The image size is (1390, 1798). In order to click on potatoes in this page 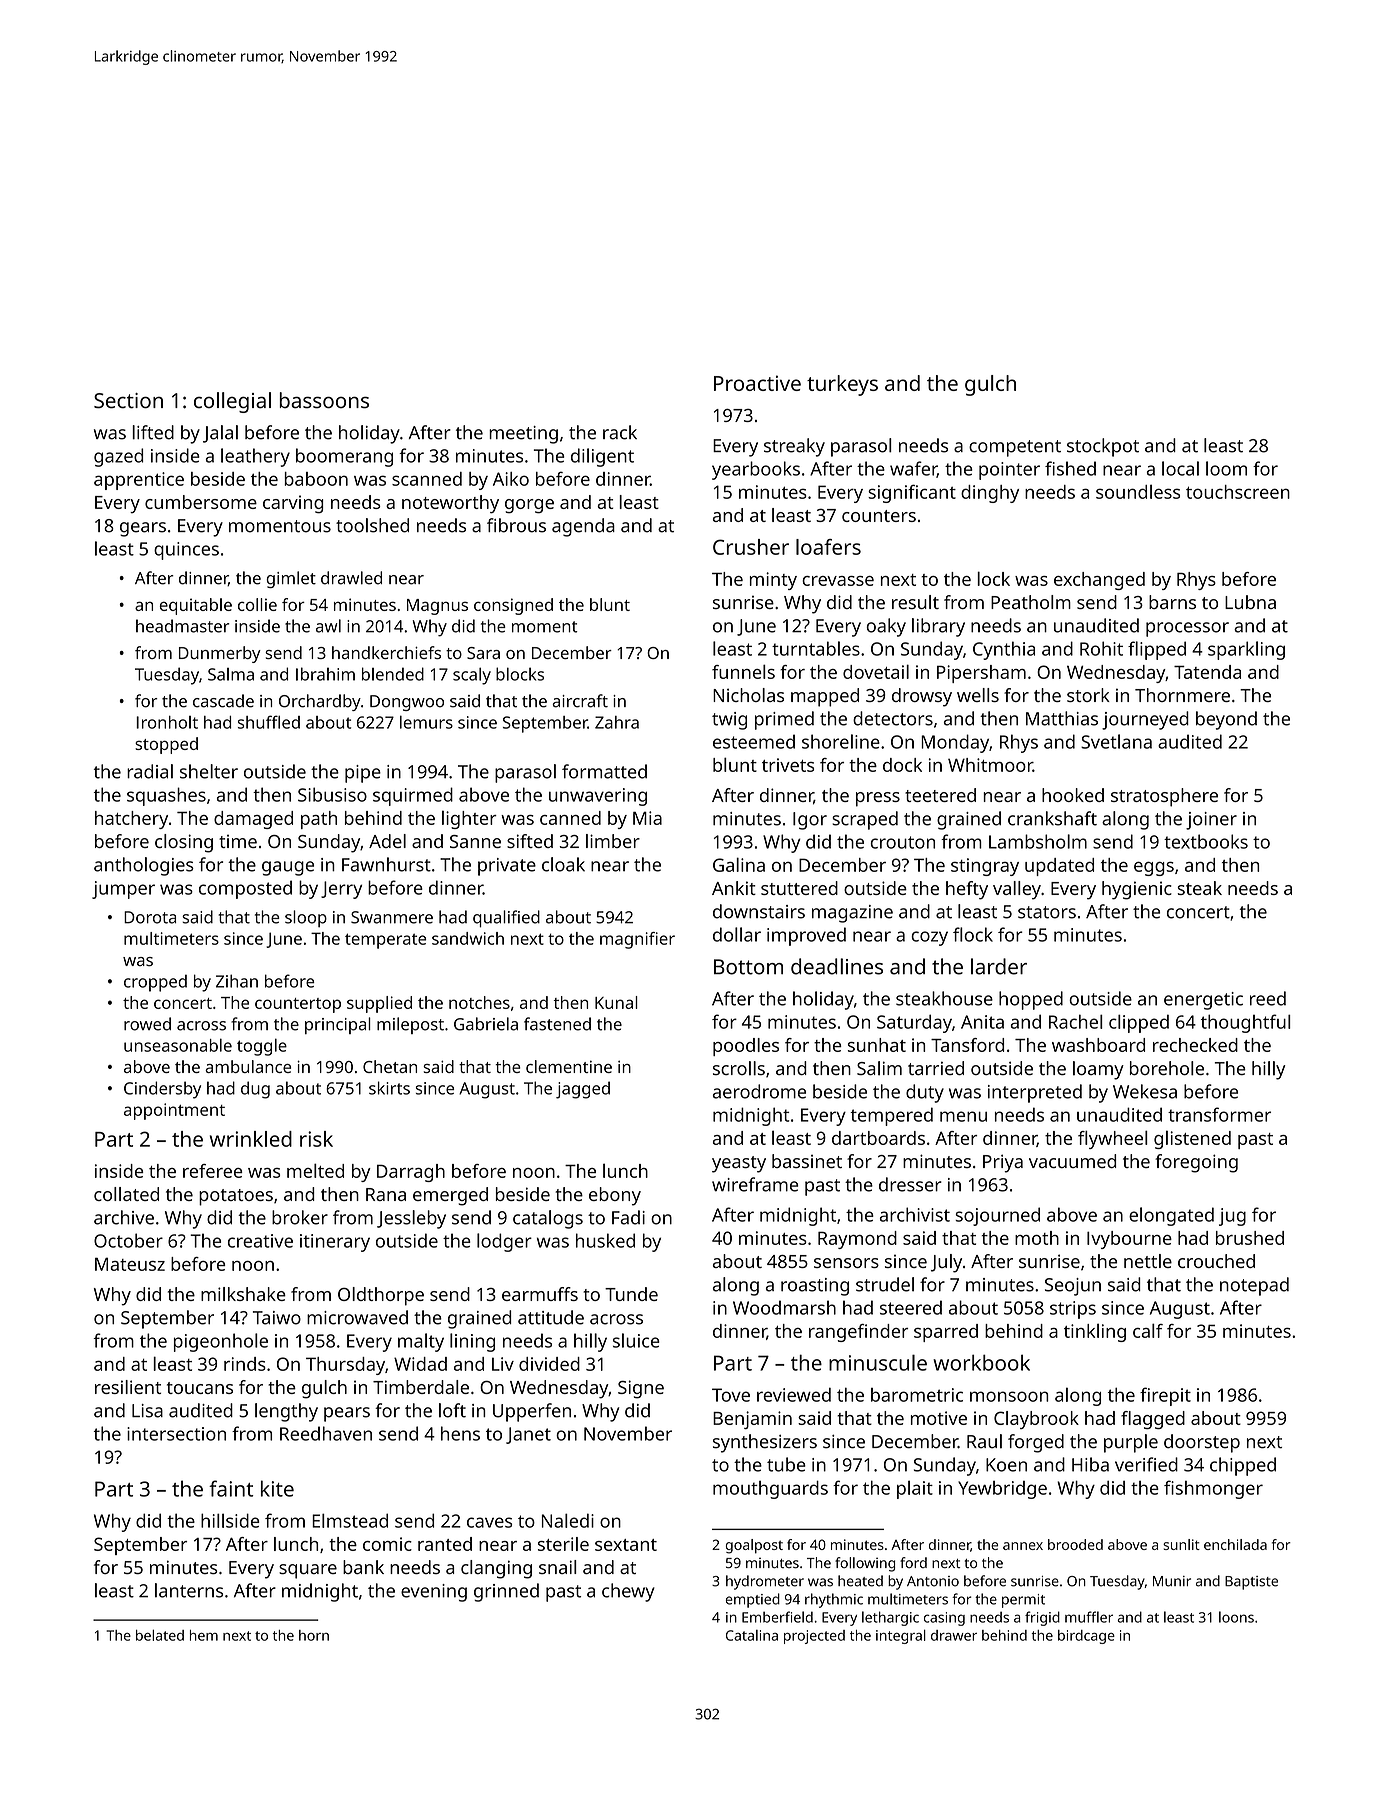, I will do `click(236, 1197)`.
